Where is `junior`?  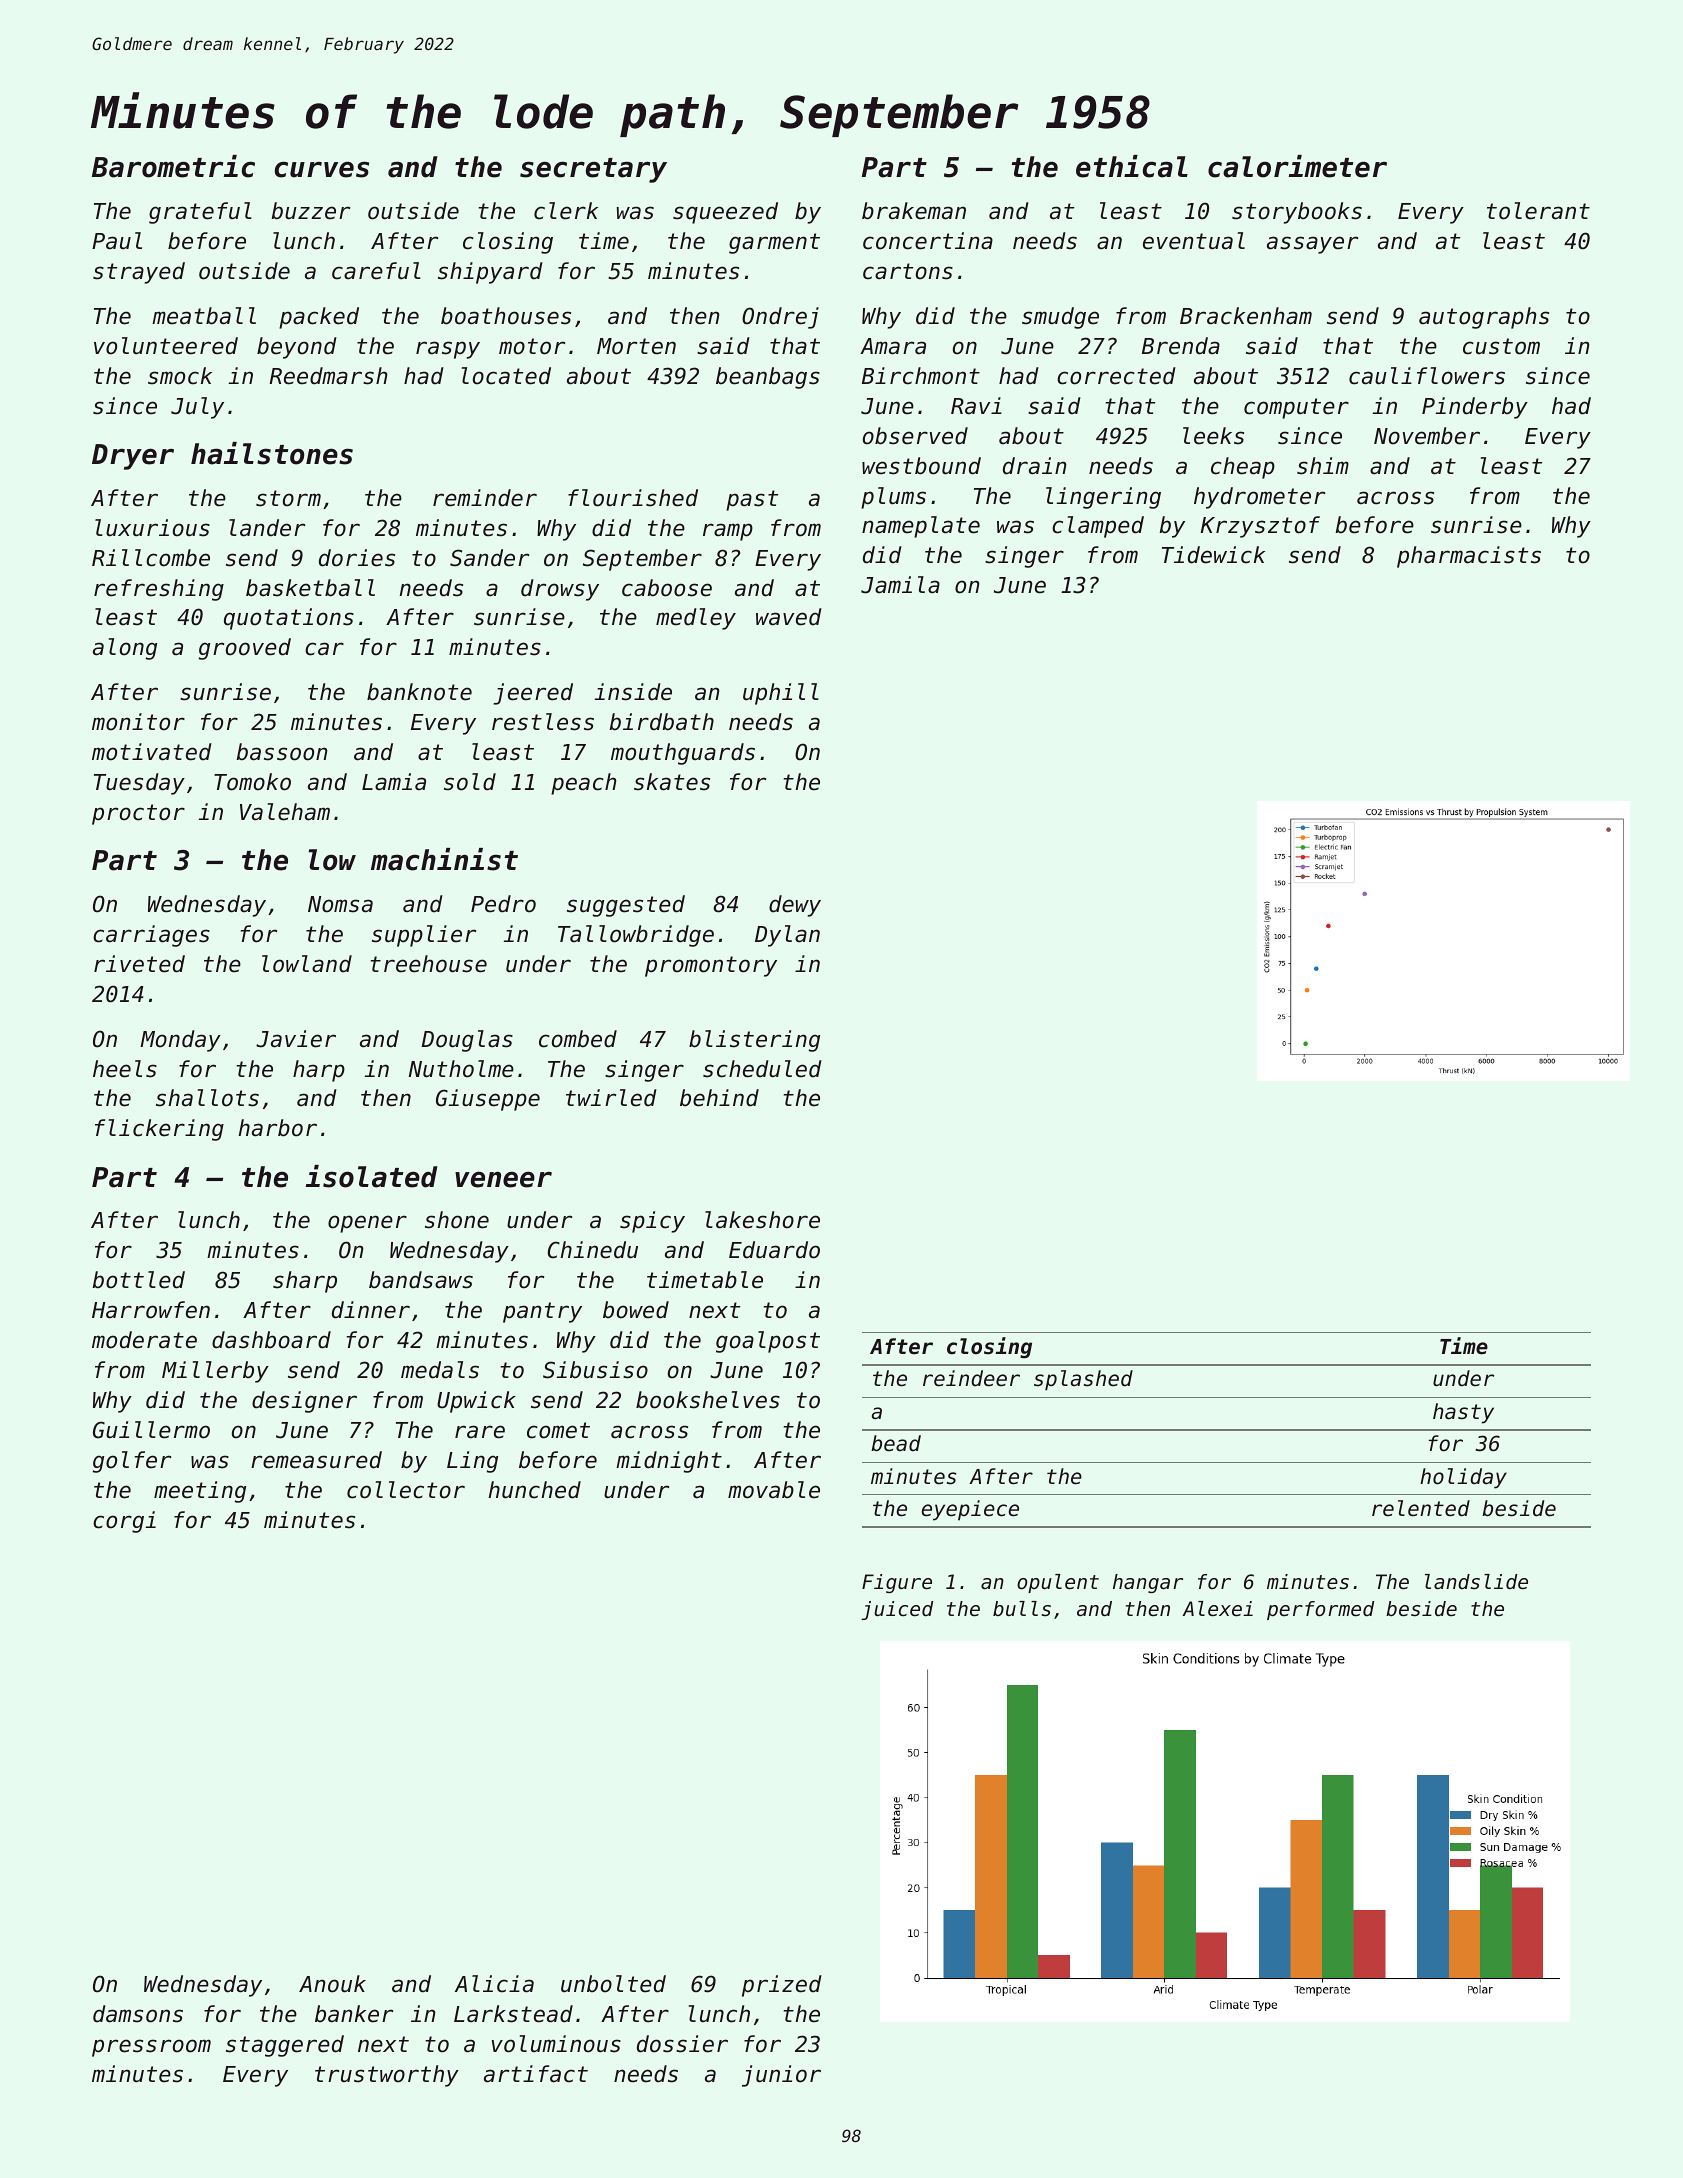
junior is located at coordinates (781, 2076).
